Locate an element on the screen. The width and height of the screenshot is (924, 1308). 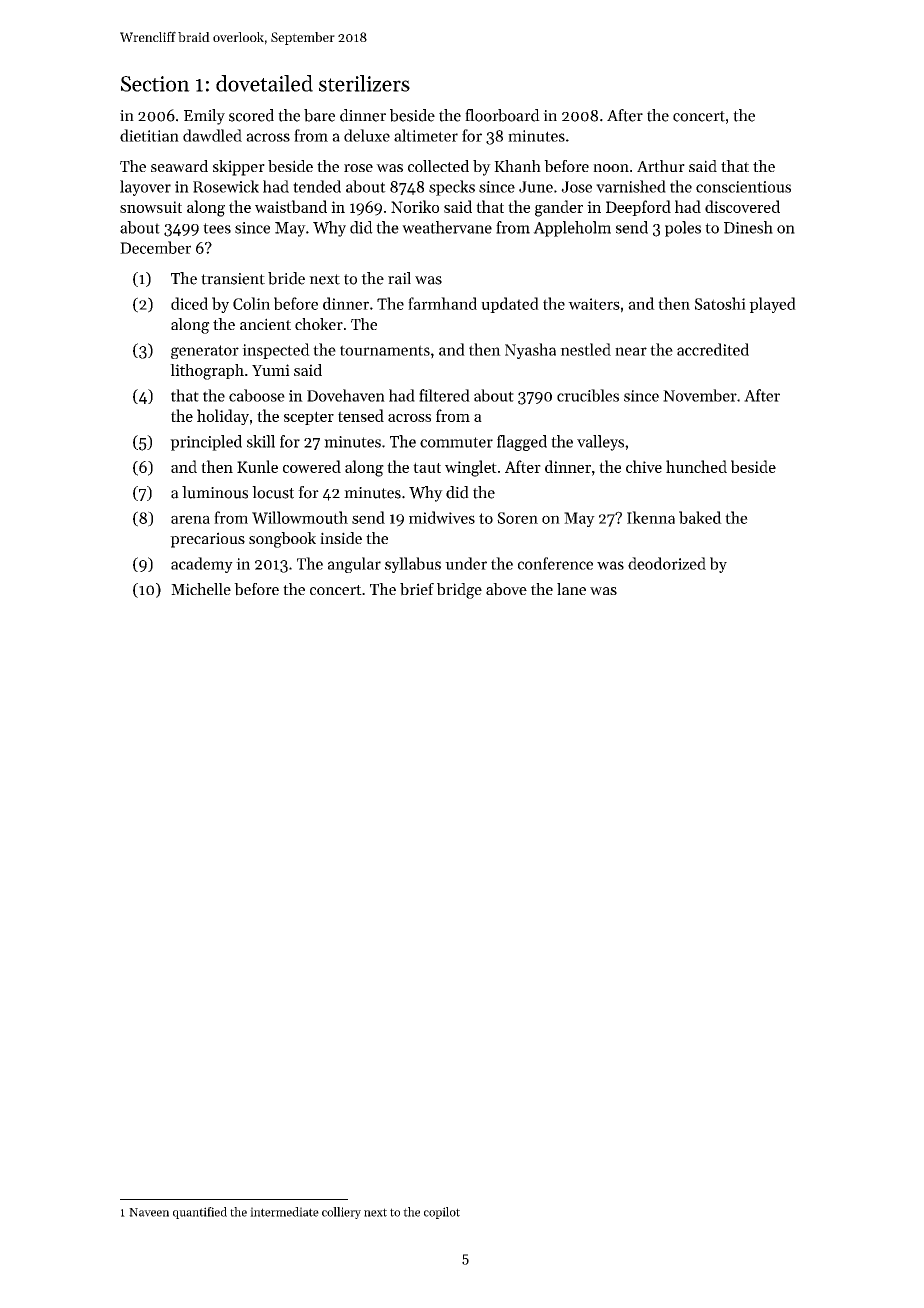
valleys is located at coordinates (600, 443).
